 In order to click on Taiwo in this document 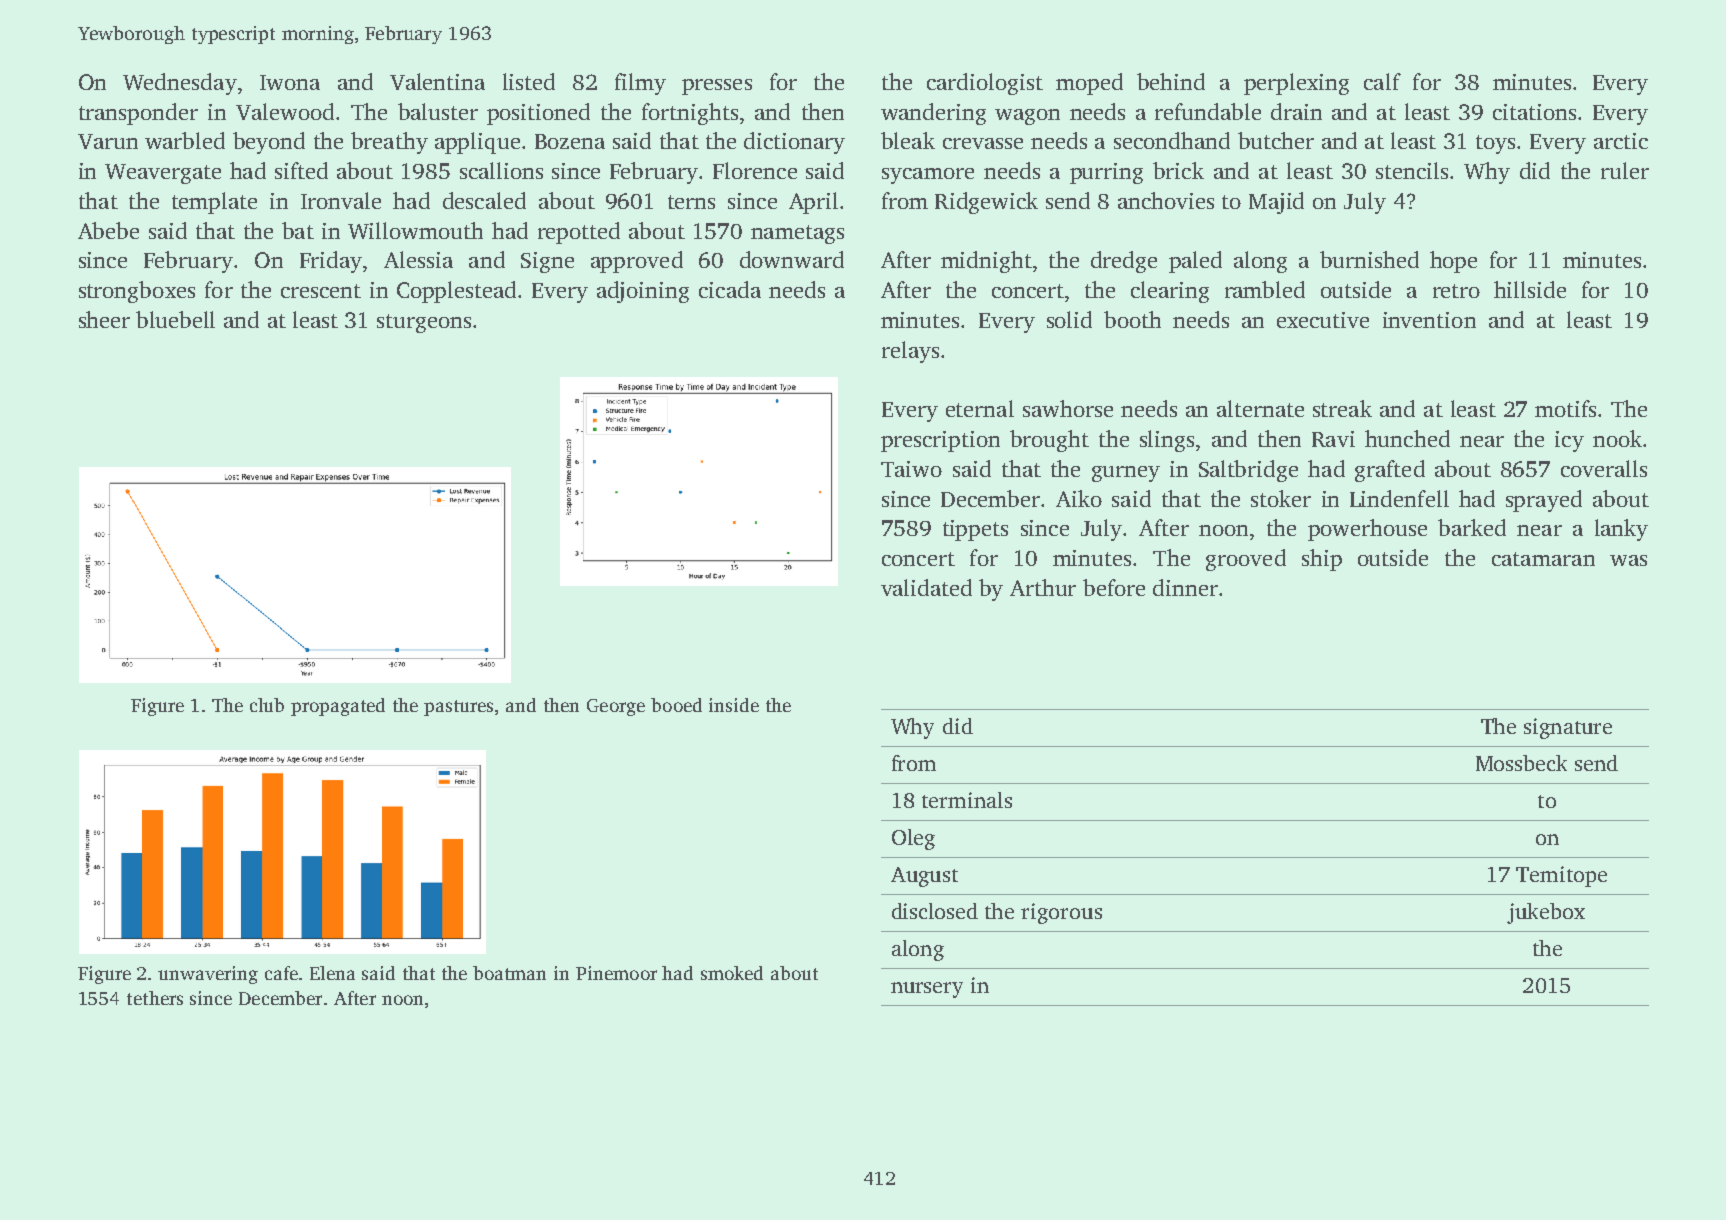, I will do `click(911, 469)`.
